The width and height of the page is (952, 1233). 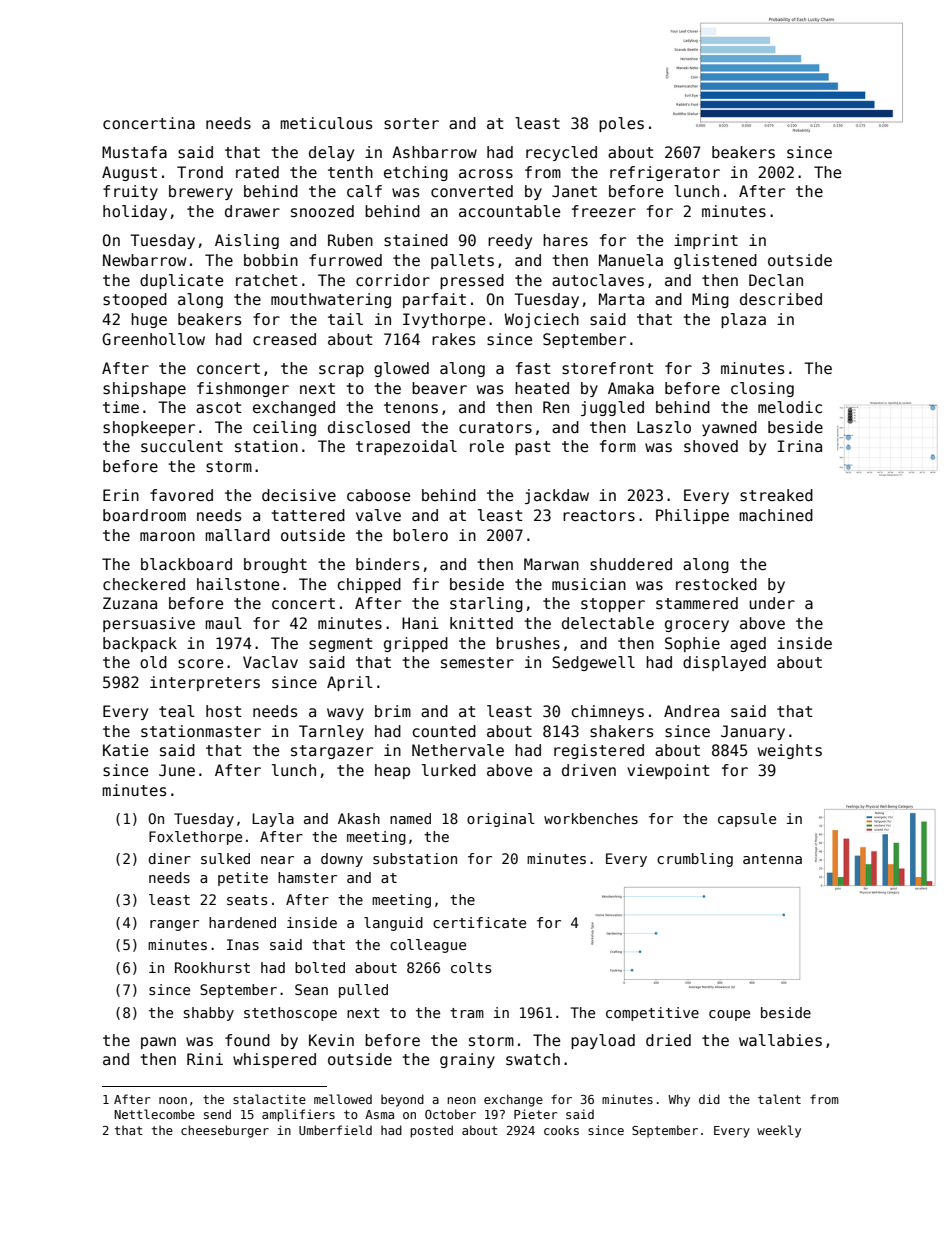 I want to click on posted, so click(x=431, y=1131).
